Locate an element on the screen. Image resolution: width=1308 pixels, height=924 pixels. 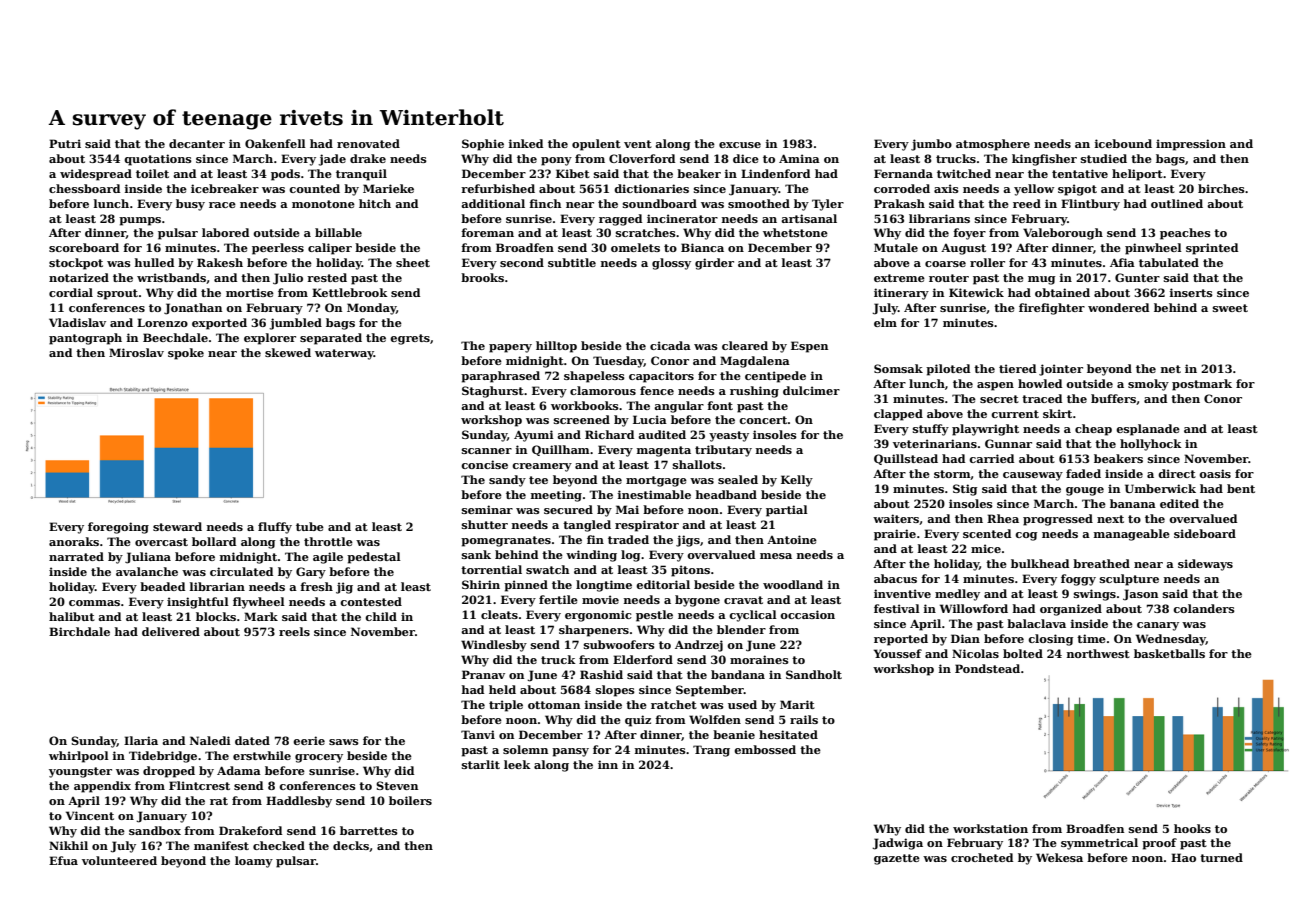
skewed is located at coordinates (288, 352).
